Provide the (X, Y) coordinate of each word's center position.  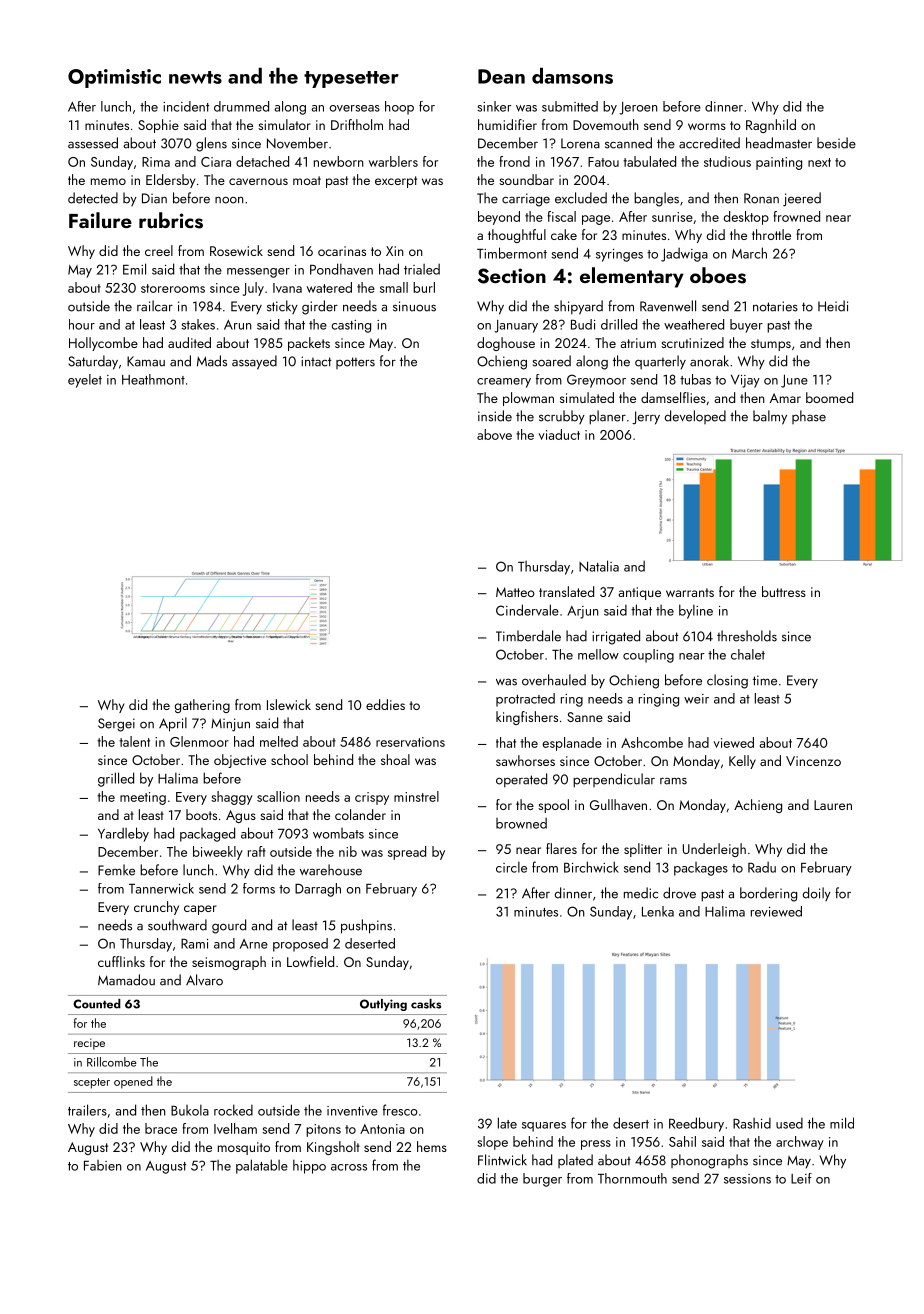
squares (544, 1127)
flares (561, 848)
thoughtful (517, 236)
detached (262, 161)
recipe (89, 1044)
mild (842, 1123)
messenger (258, 273)
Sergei (116, 725)
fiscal (561, 216)
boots (201, 814)
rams (673, 781)
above (494, 434)
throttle (771, 234)
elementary (632, 277)
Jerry (646, 418)
